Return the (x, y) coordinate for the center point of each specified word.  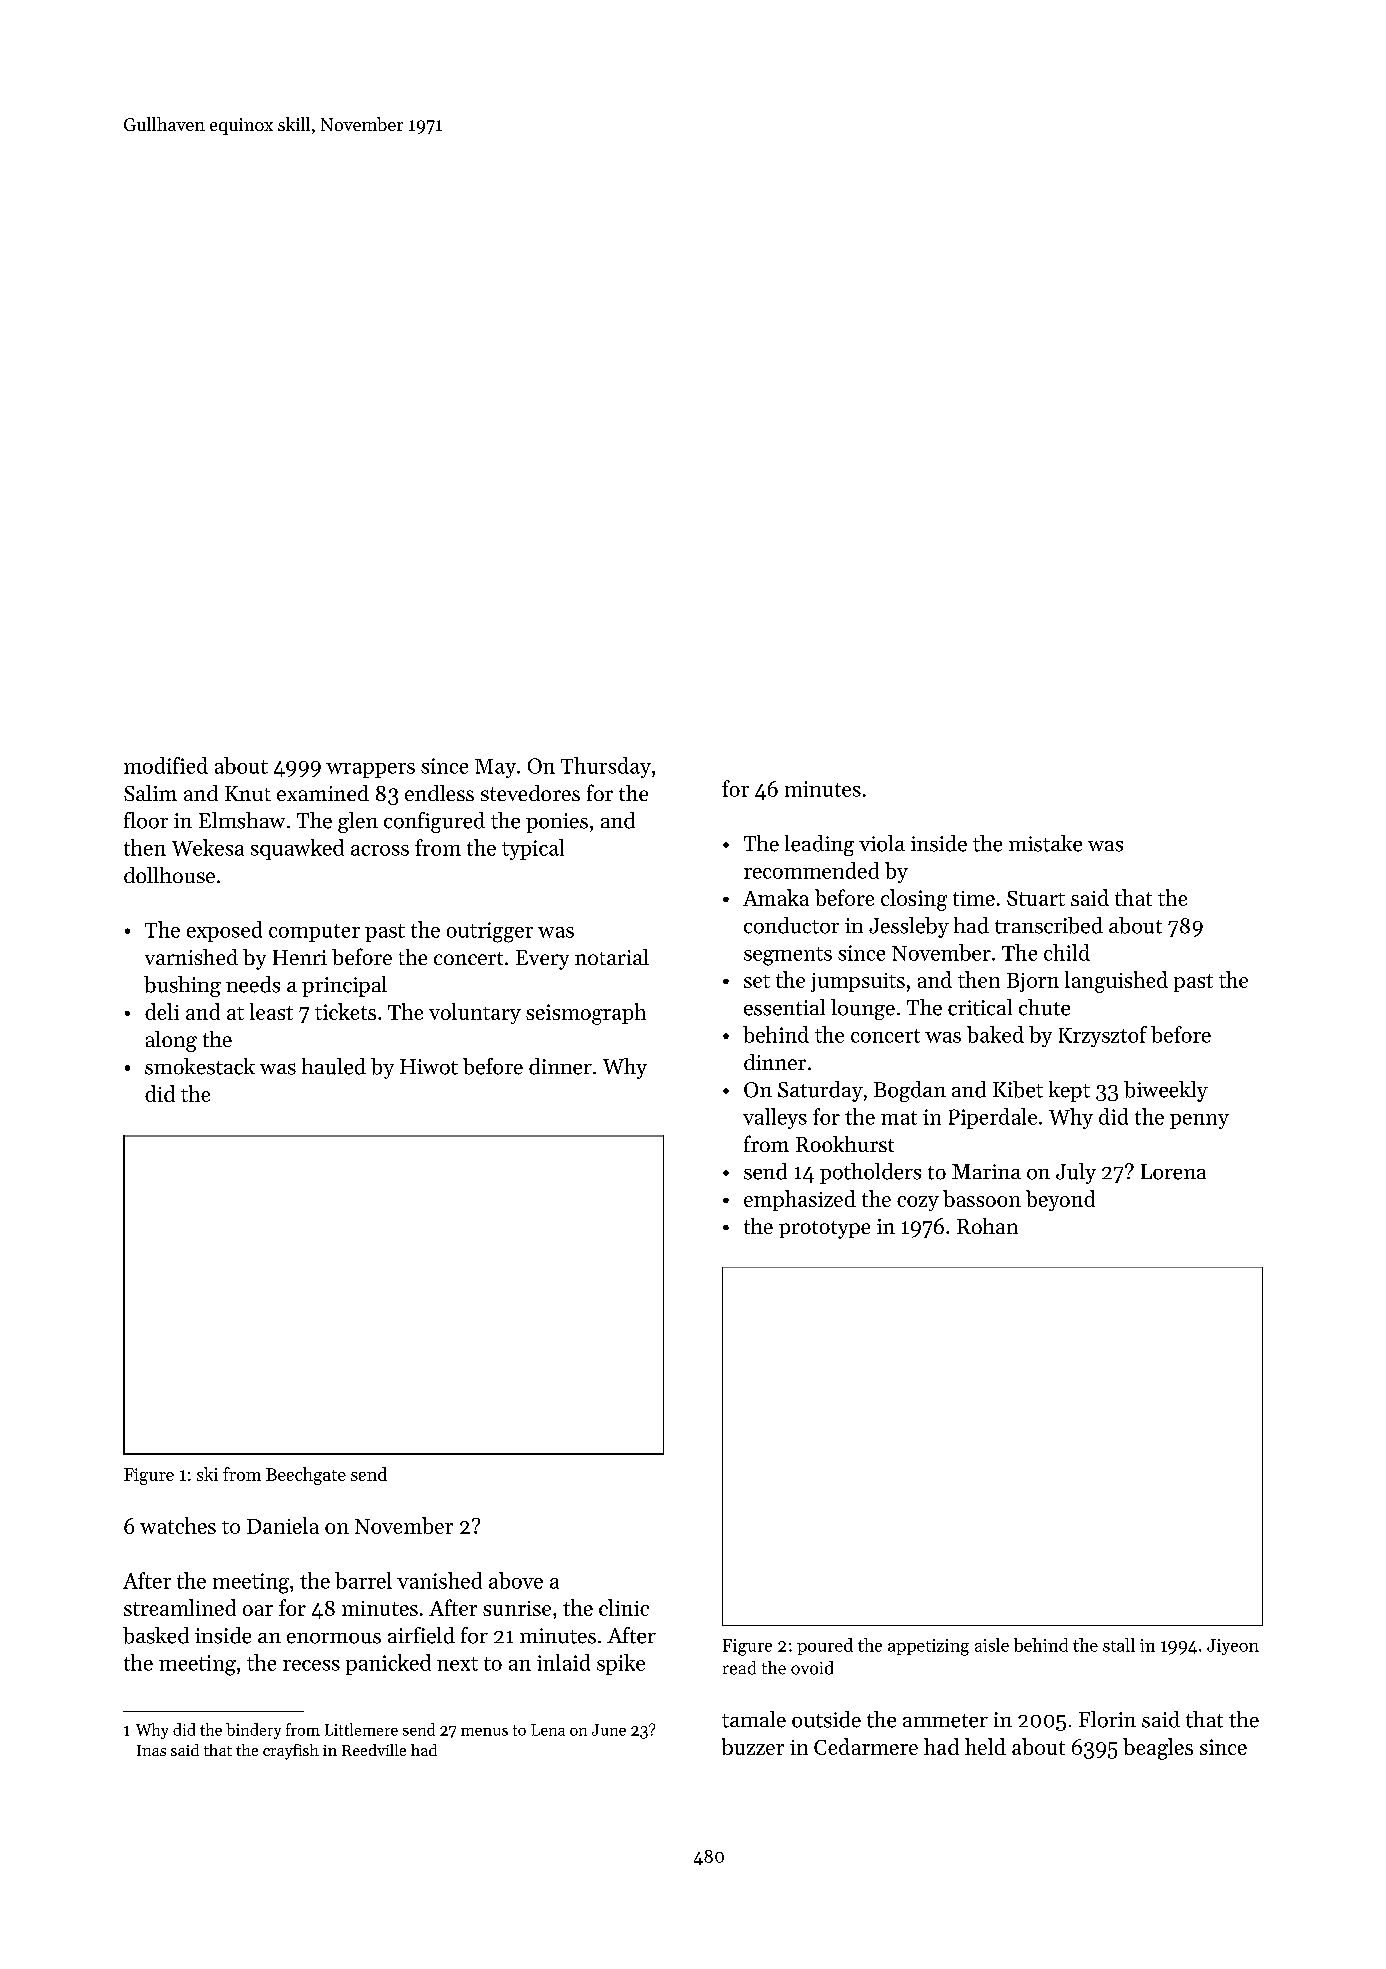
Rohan (987, 1226)
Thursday (606, 767)
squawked (297, 849)
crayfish (291, 1752)
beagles (1158, 1749)
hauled (334, 1066)
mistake (1045, 843)
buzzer (753, 1746)
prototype (824, 1230)
